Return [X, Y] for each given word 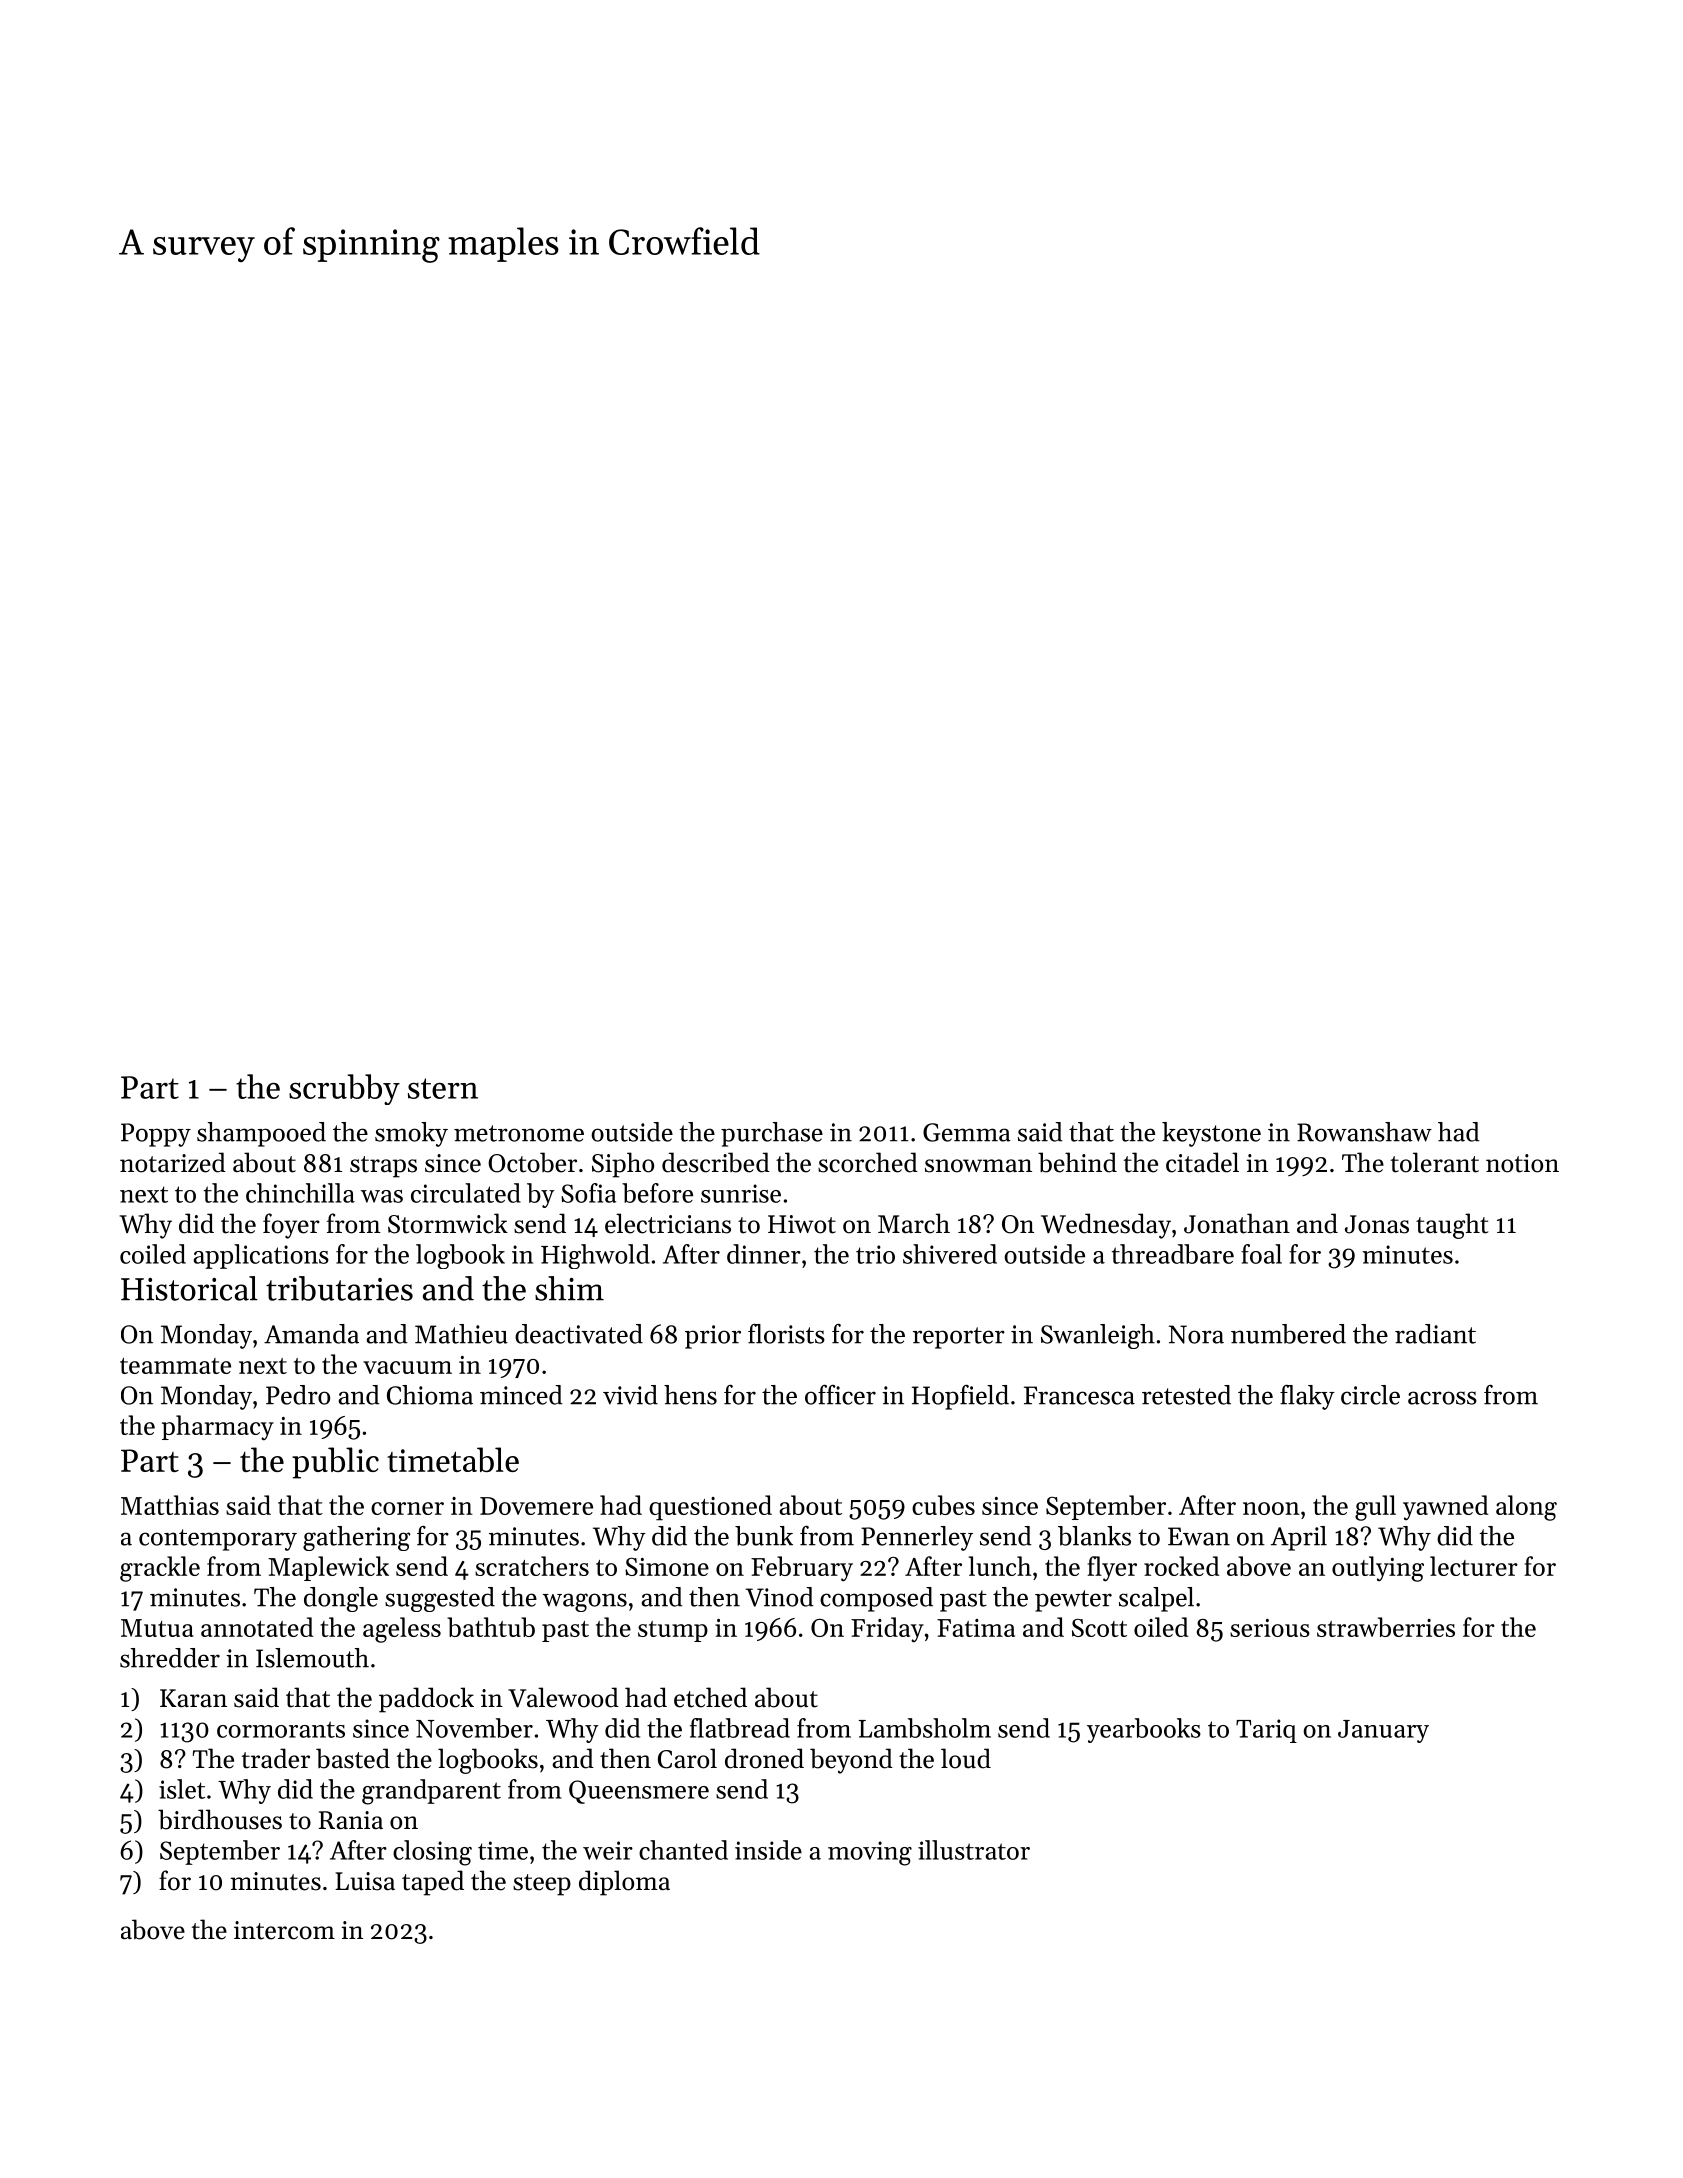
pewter [1073, 1601]
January [1383, 1731]
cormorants [281, 1729]
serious [1270, 1628]
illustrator [974, 1850]
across [1442, 1398]
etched [710, 1697]
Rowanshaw [1364, 1132]
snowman [978, 1166]
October [532, 1162]
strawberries [1386, 1627]
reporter [959, 1338]
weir [608, 1850]
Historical [189, 1288]
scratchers [532, 1566]
